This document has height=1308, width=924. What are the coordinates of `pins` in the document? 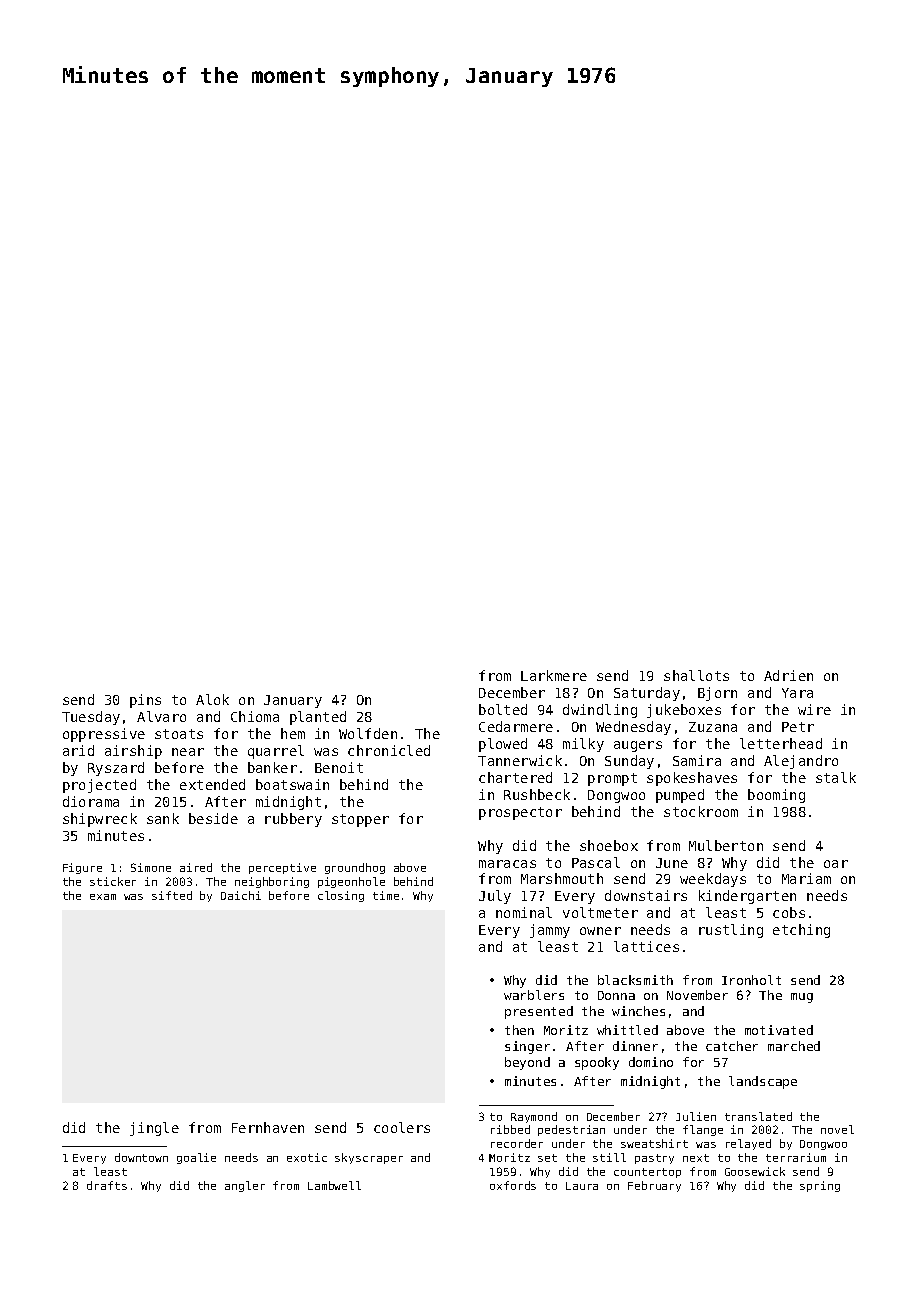 It's located at (145, 701).
